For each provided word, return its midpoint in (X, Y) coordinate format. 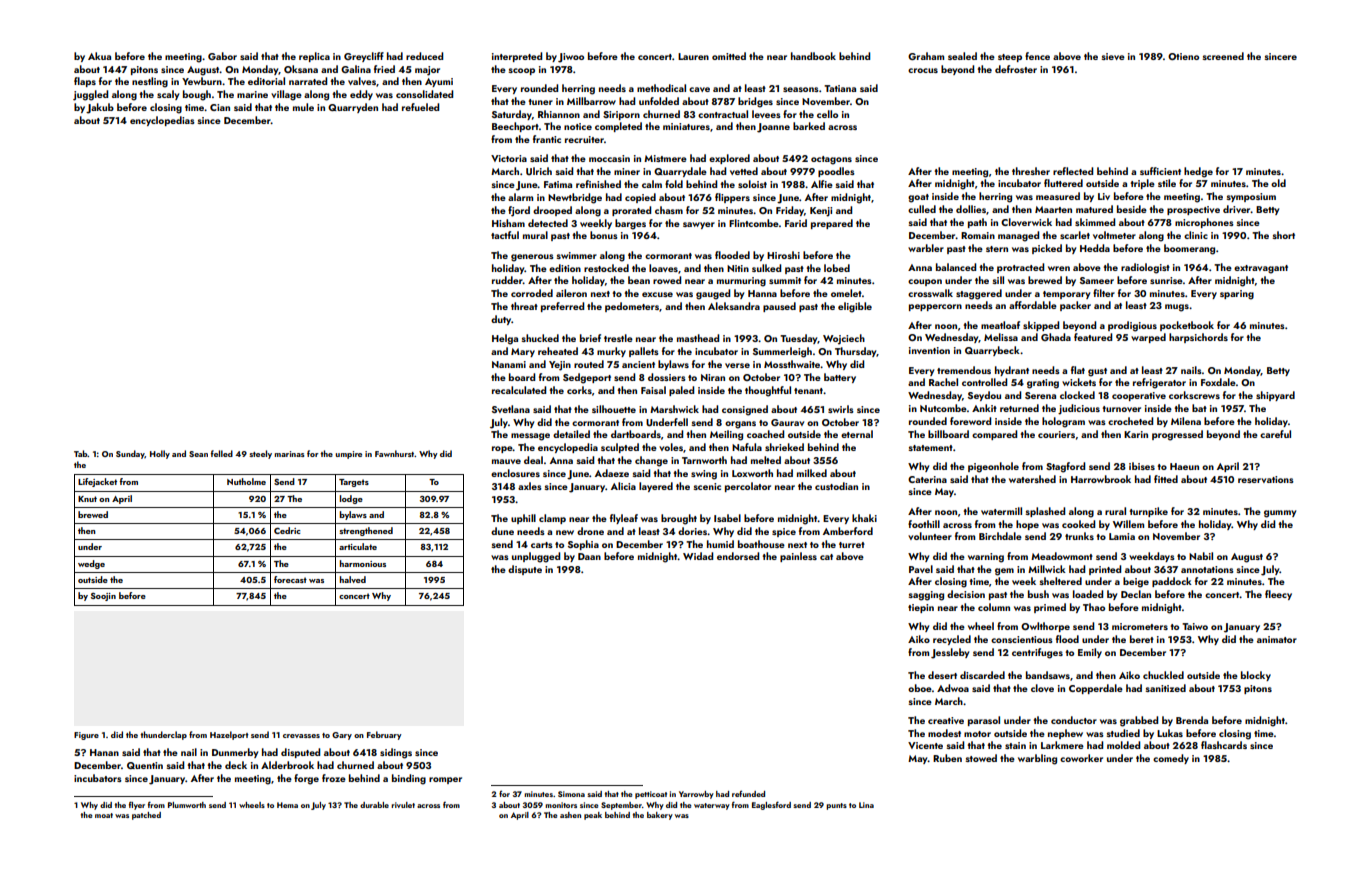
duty (501, 320)
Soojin (103, 597)
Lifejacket (97, 482)
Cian (220, 107)
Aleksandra (734, 306)
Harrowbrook (1101, 479)
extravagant (1261, 269)
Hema (287, 805)
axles (530, 486)
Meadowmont (1062, 556)
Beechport (515, 127)
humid (720, 544)
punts (836, 806)
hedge (1198, 172)
